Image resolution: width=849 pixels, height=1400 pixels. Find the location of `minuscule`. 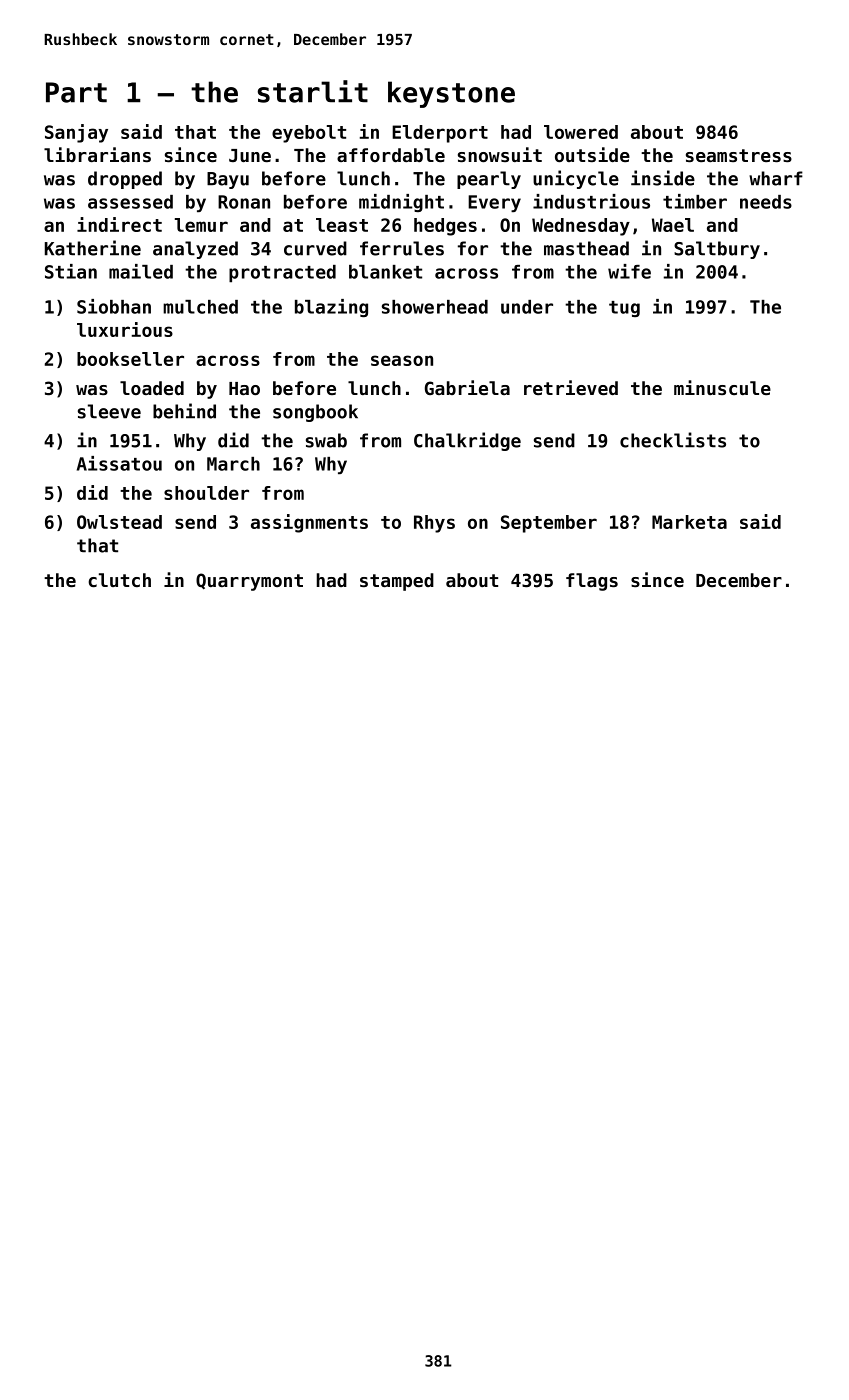

minuscule is located at coordinates (722, 387).
